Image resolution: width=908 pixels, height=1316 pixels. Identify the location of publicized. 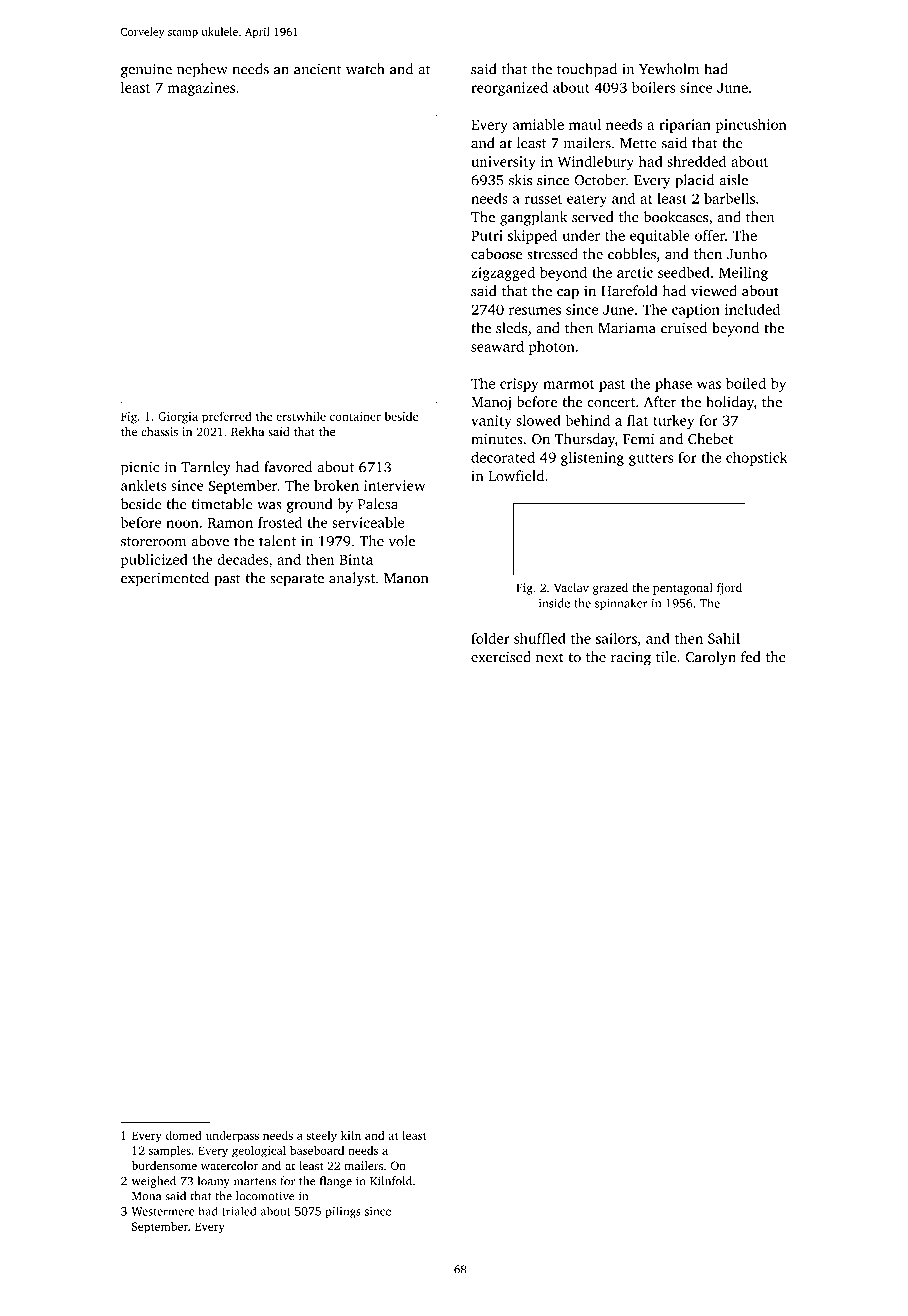
(154, 561).
